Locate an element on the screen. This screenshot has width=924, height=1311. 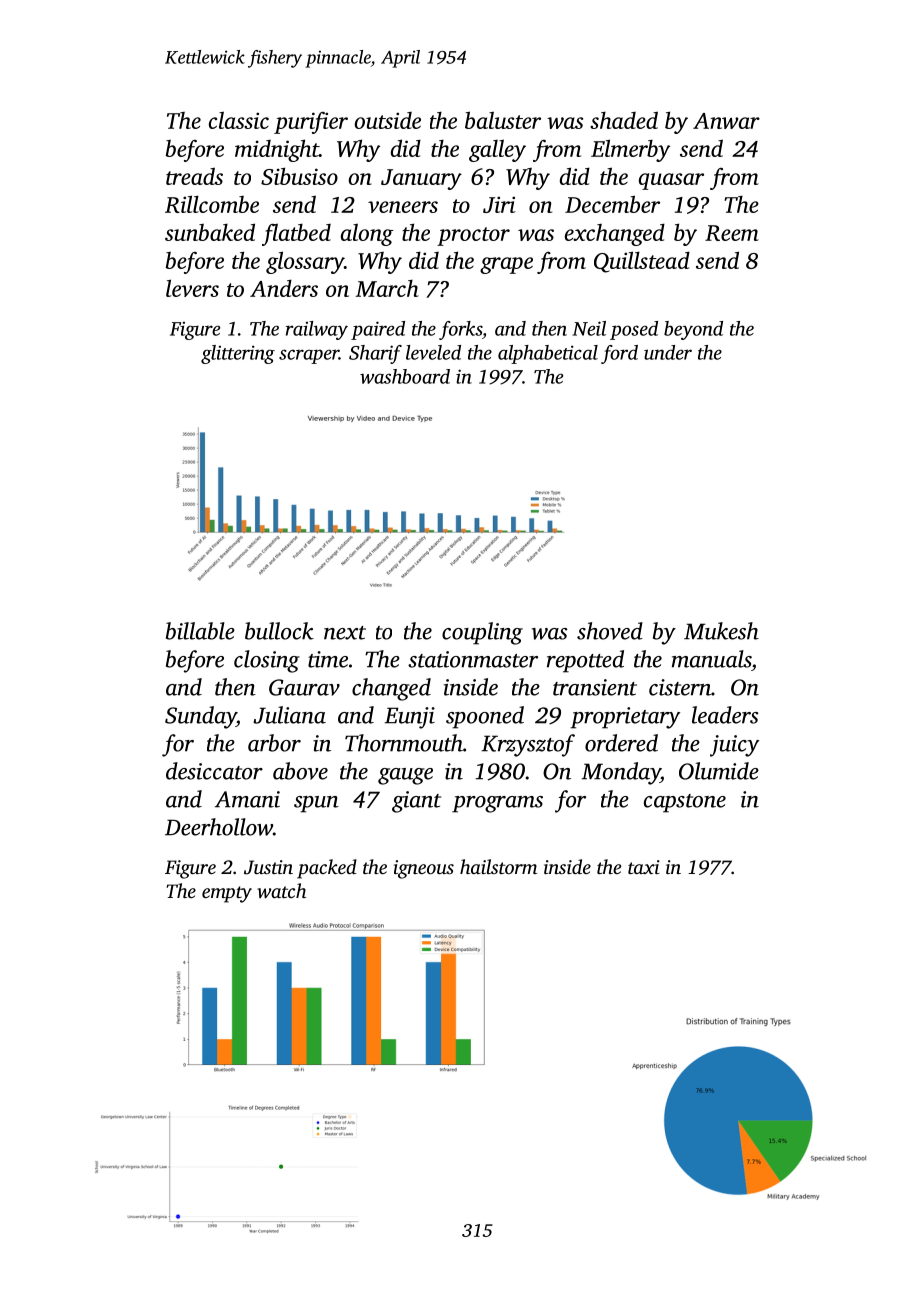
capstone is located at coordinates (685, 803).
